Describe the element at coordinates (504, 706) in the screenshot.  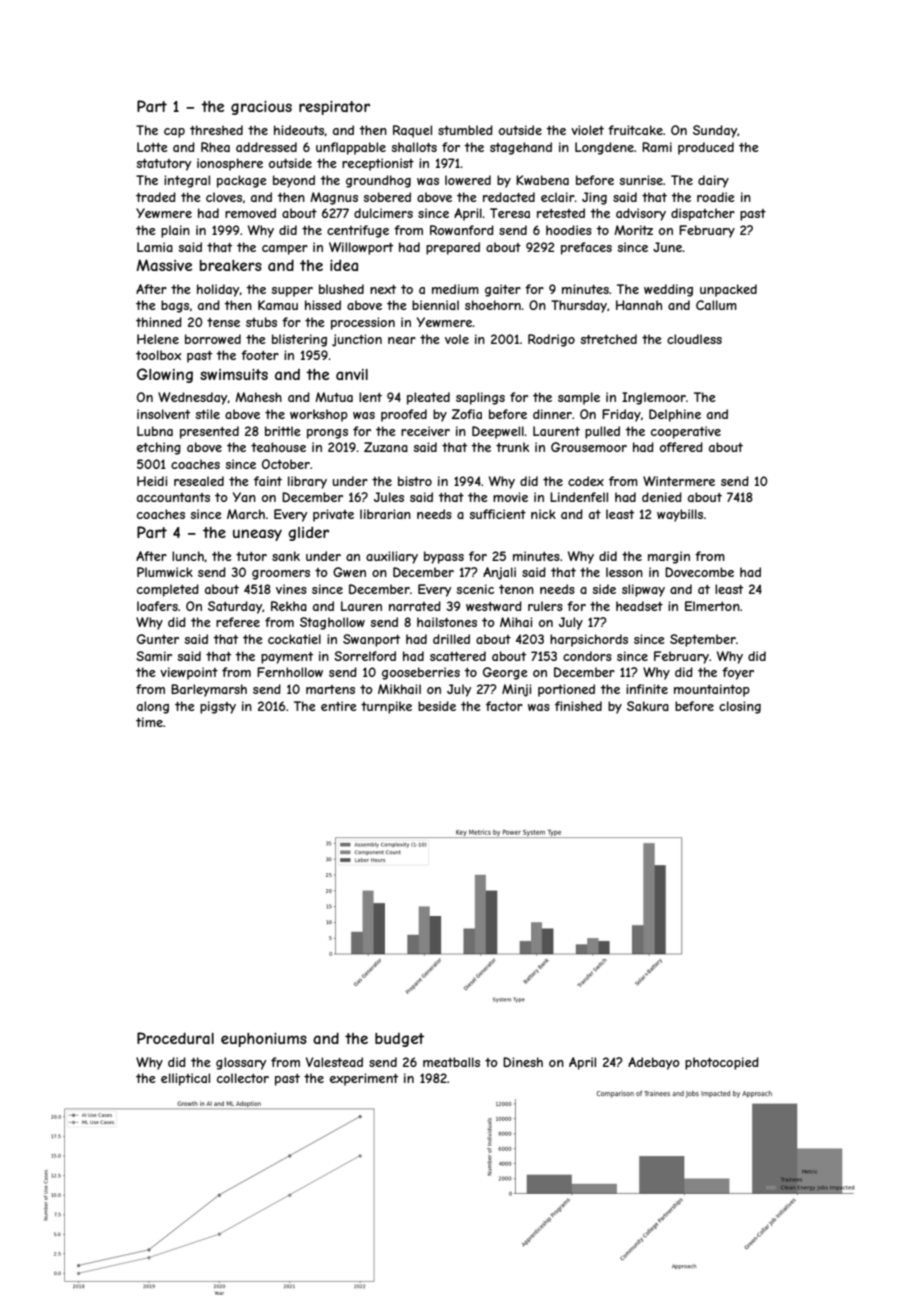
I see `factor` at that location.
